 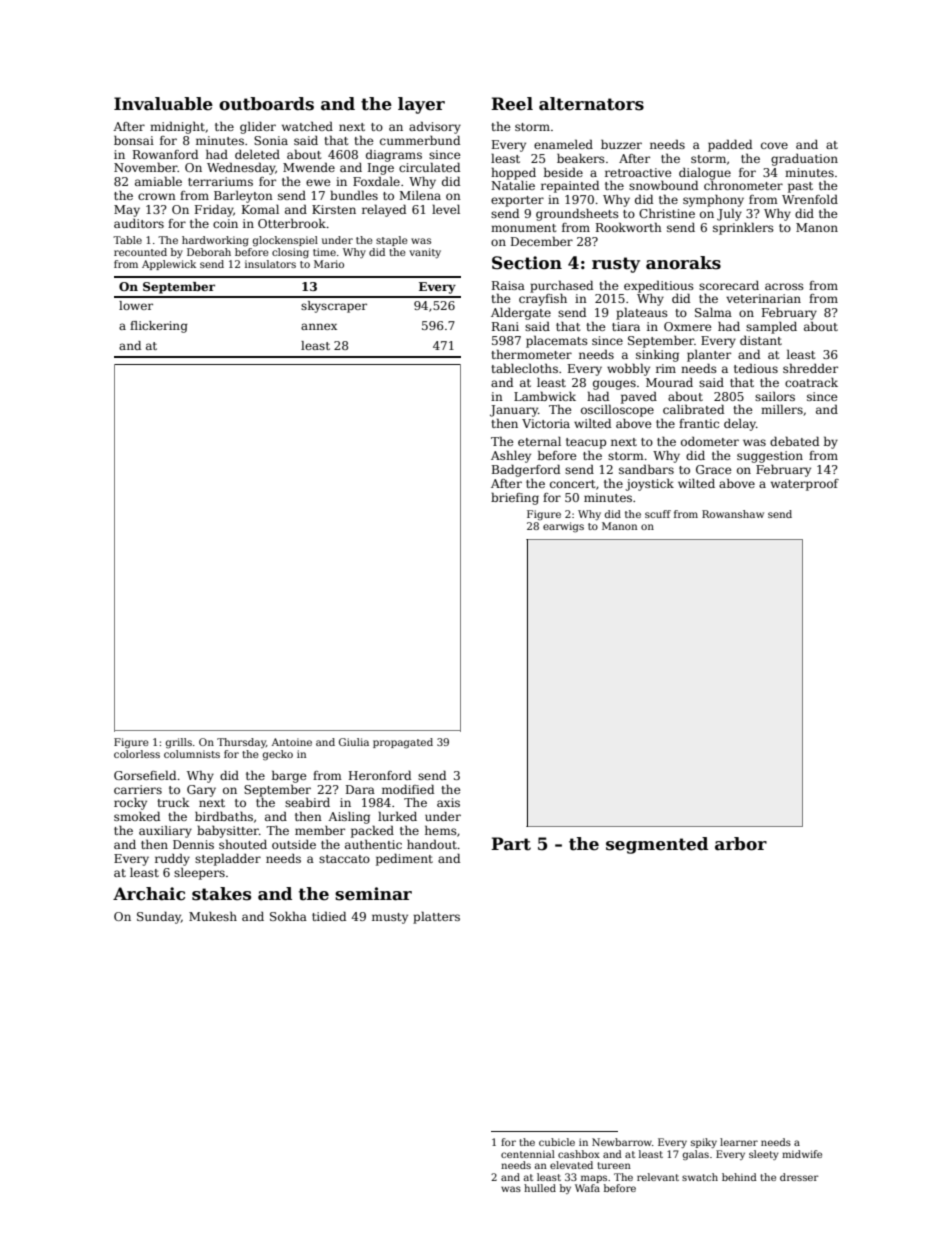 I want to click on anoraks, so click(x=683, y=263).
